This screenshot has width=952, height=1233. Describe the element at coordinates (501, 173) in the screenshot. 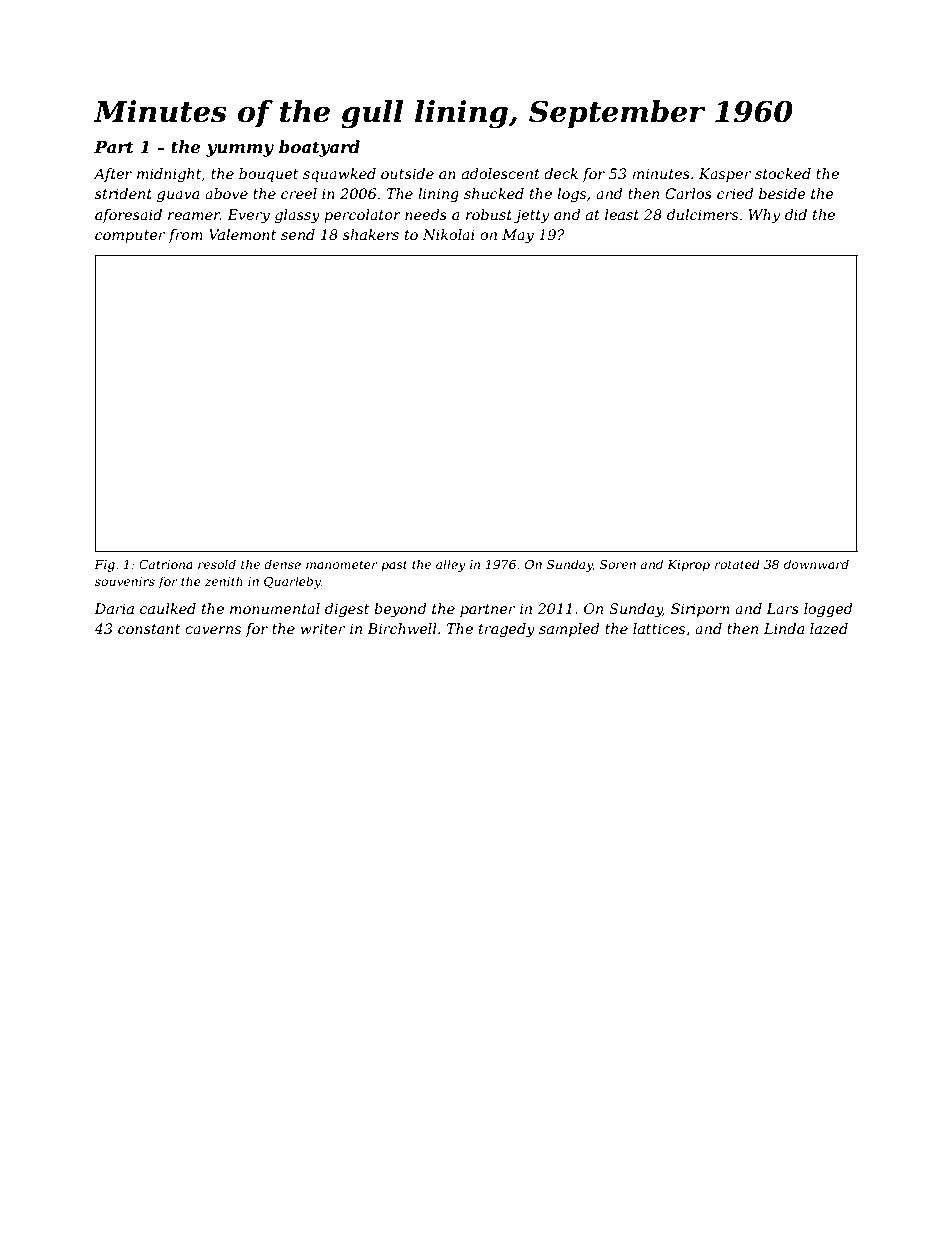

I see `adolescent` at that location.
